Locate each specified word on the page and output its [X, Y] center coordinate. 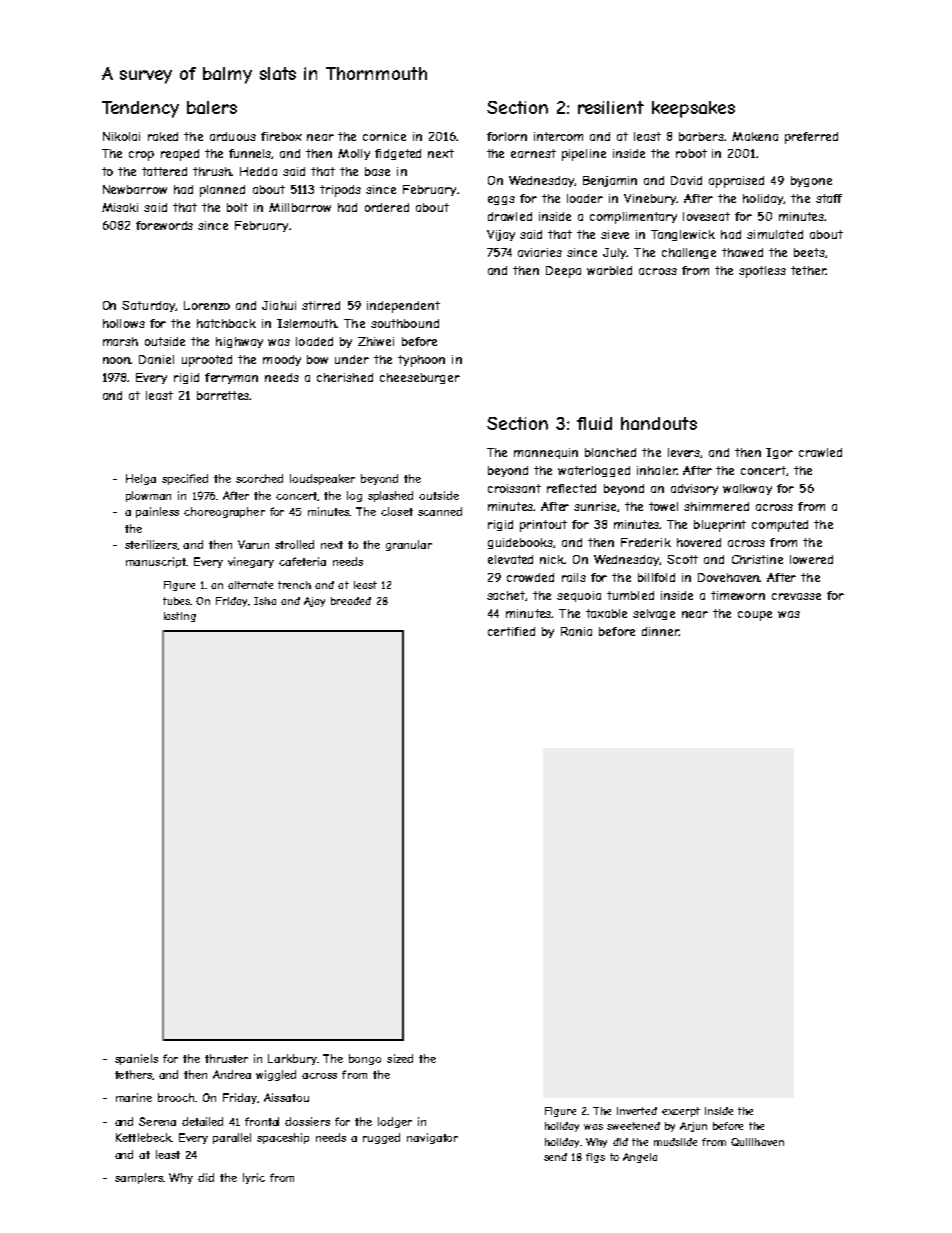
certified [511, 631]
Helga [141, 479]
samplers [139, 1178]
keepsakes [693, 109]
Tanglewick [683, 235]
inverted [637, 1111]
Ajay [314, 602]
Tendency [140, 109]
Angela [640, 1158]
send [555, 1157]
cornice [384, 136]
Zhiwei [376, 341]
